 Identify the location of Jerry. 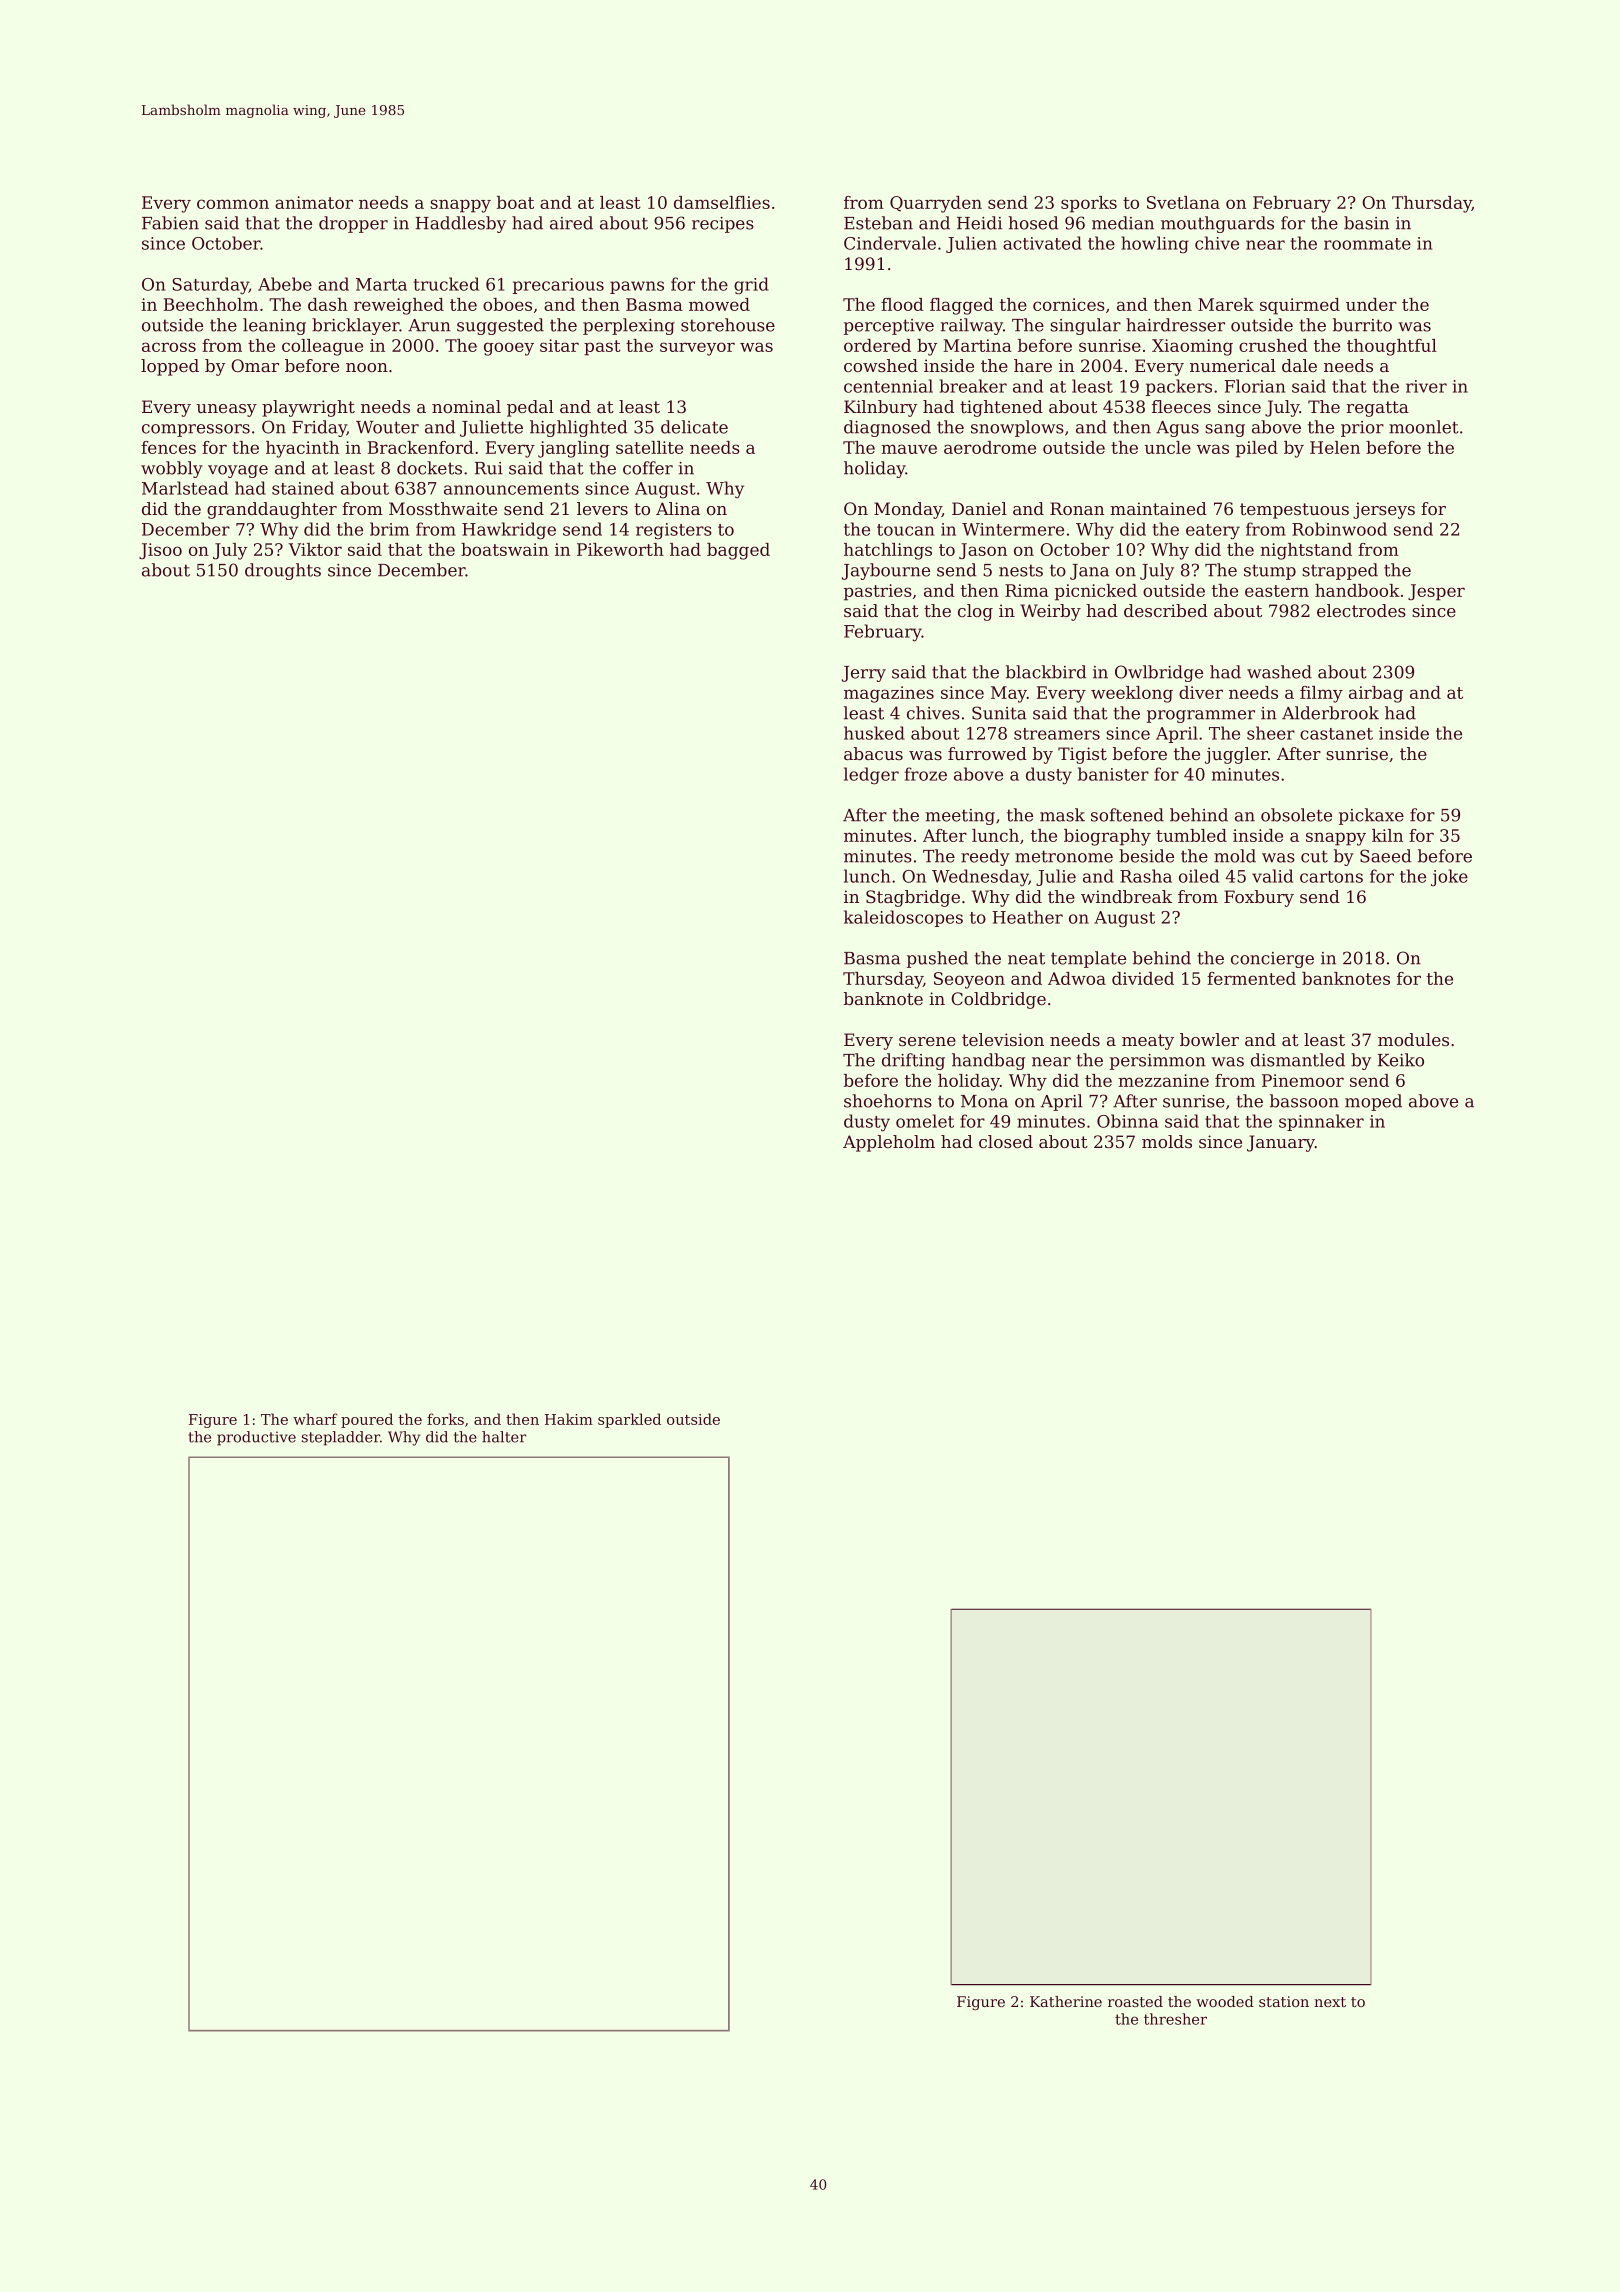
(864, 674).
